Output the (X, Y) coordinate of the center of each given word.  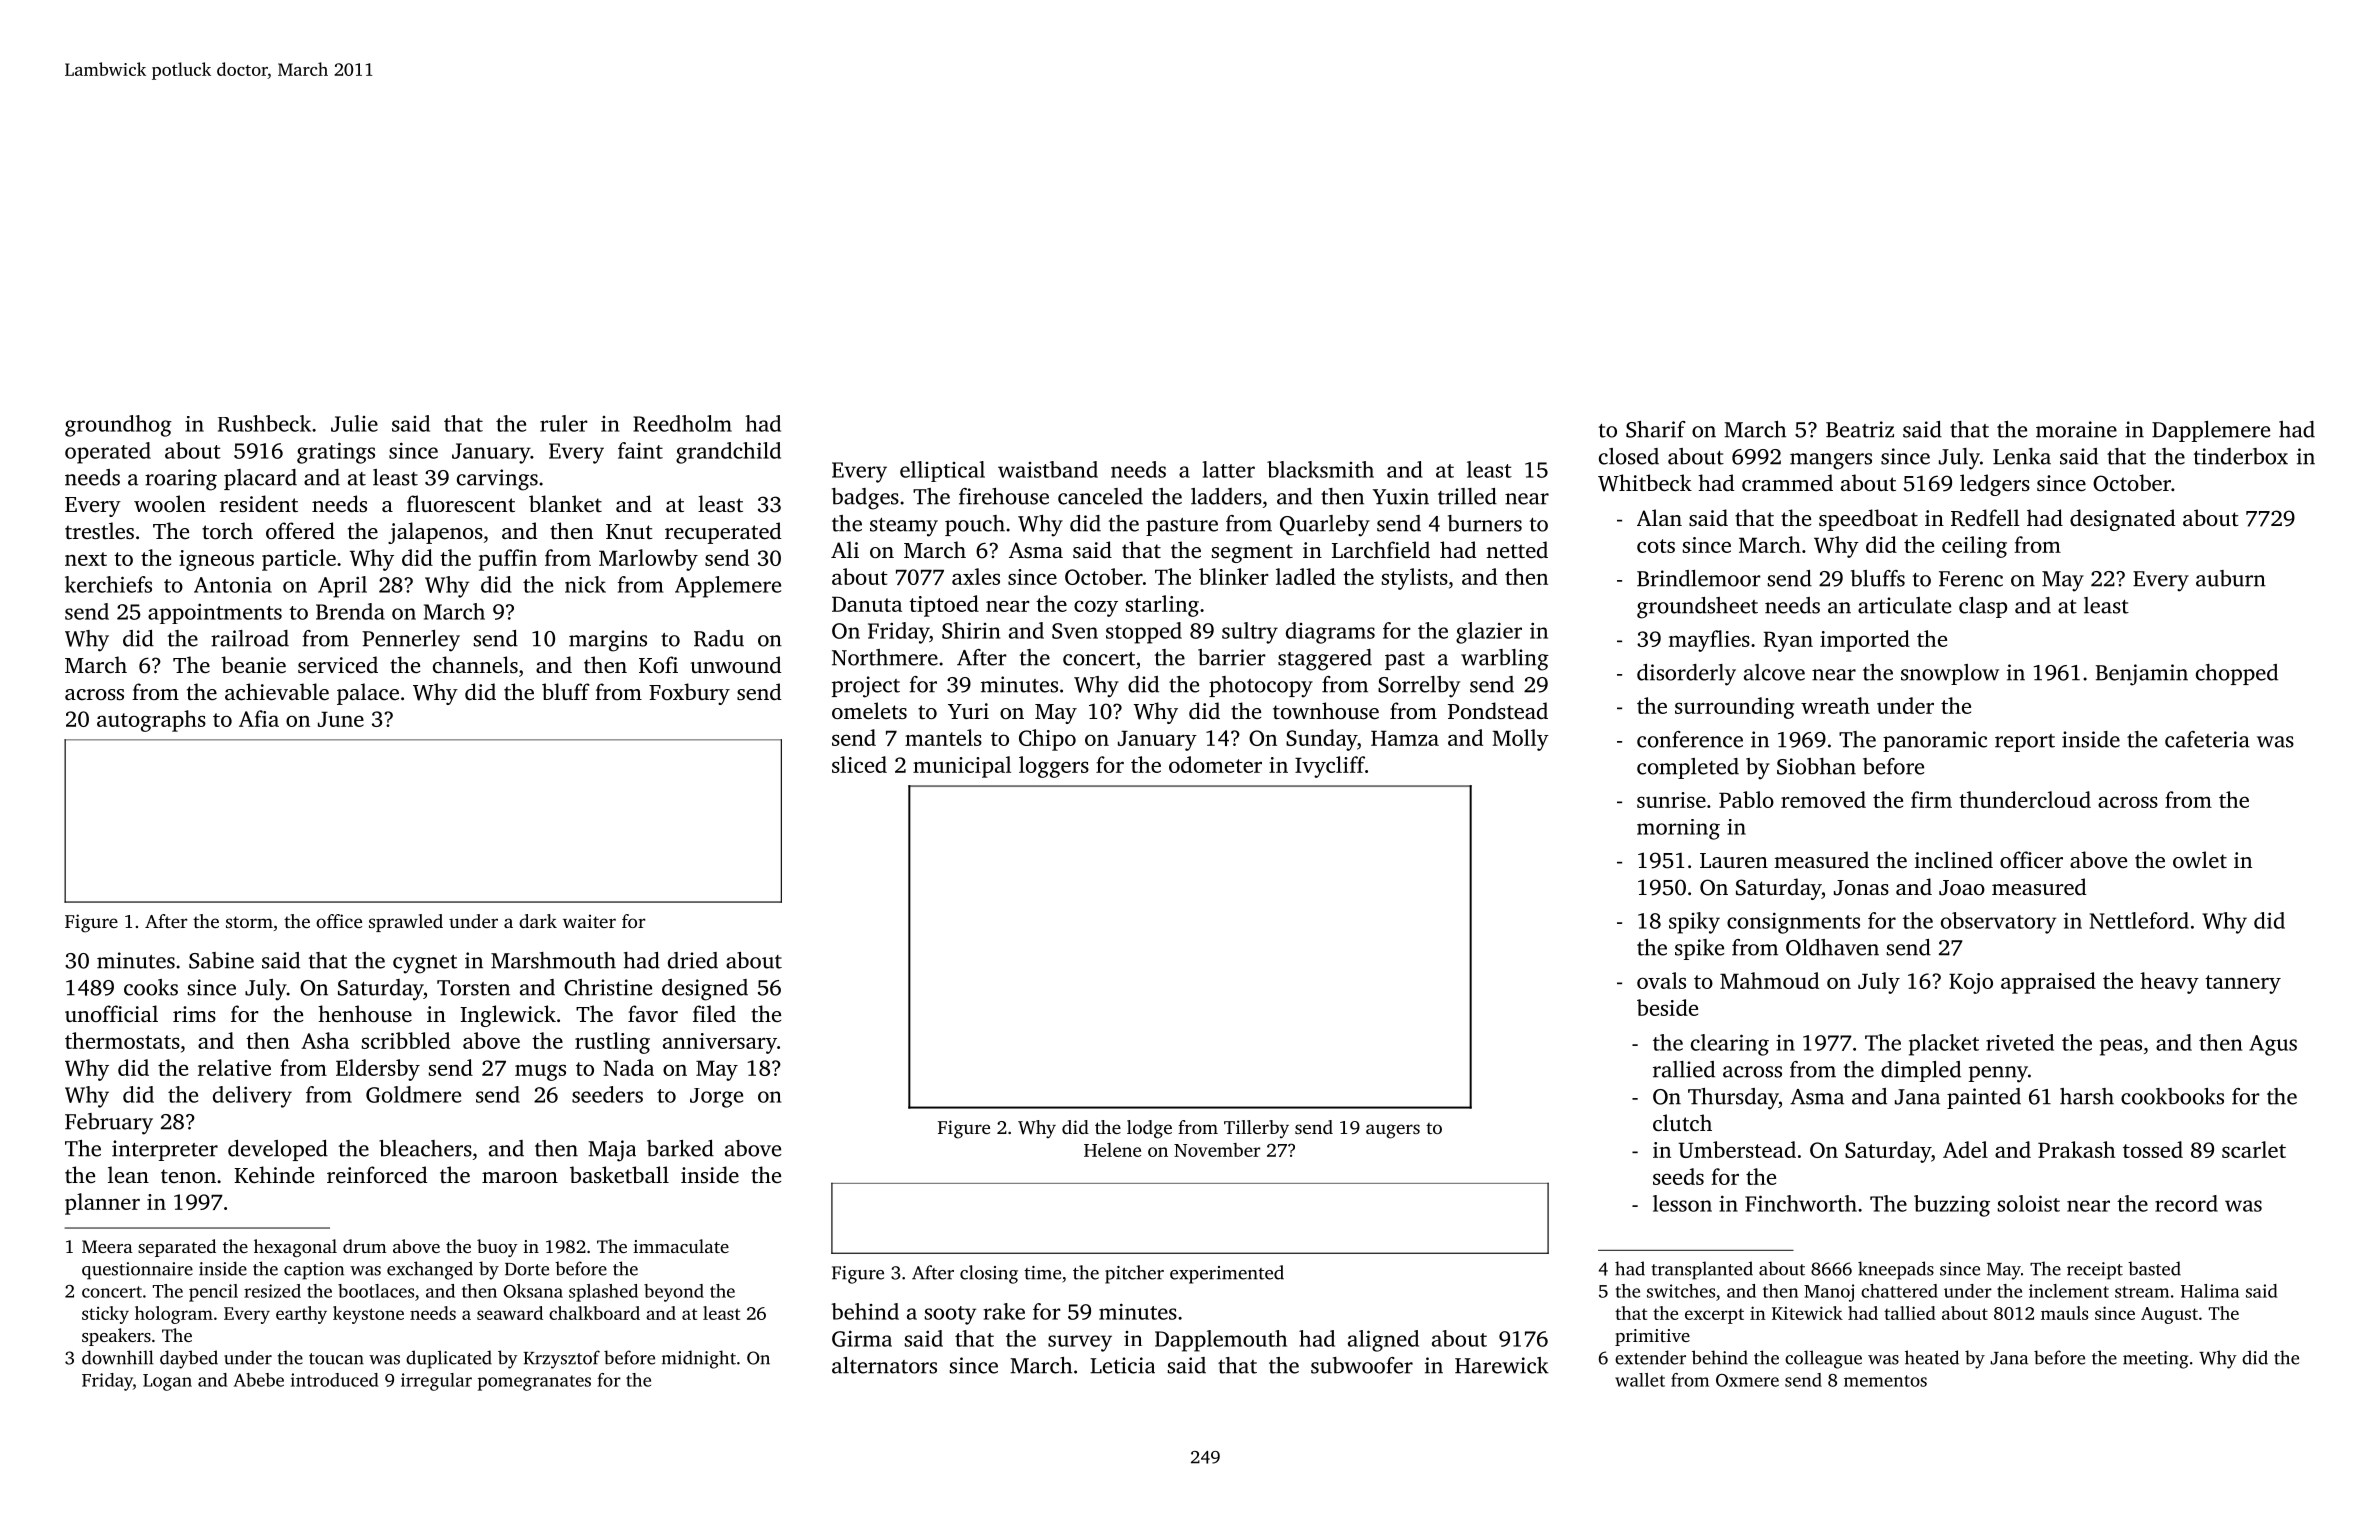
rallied (1684, 1069)
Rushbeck (264, 423)
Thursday (1733, 1099)
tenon (188, 1176)
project (866, 687)
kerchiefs (108, 584)
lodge (1149, 1129)
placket (1944, 1045)
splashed (603, 1293)
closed (1629, 456)
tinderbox (2241, 456)
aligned (1383, 1341)
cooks (151, 987)
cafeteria (2207, 739)
